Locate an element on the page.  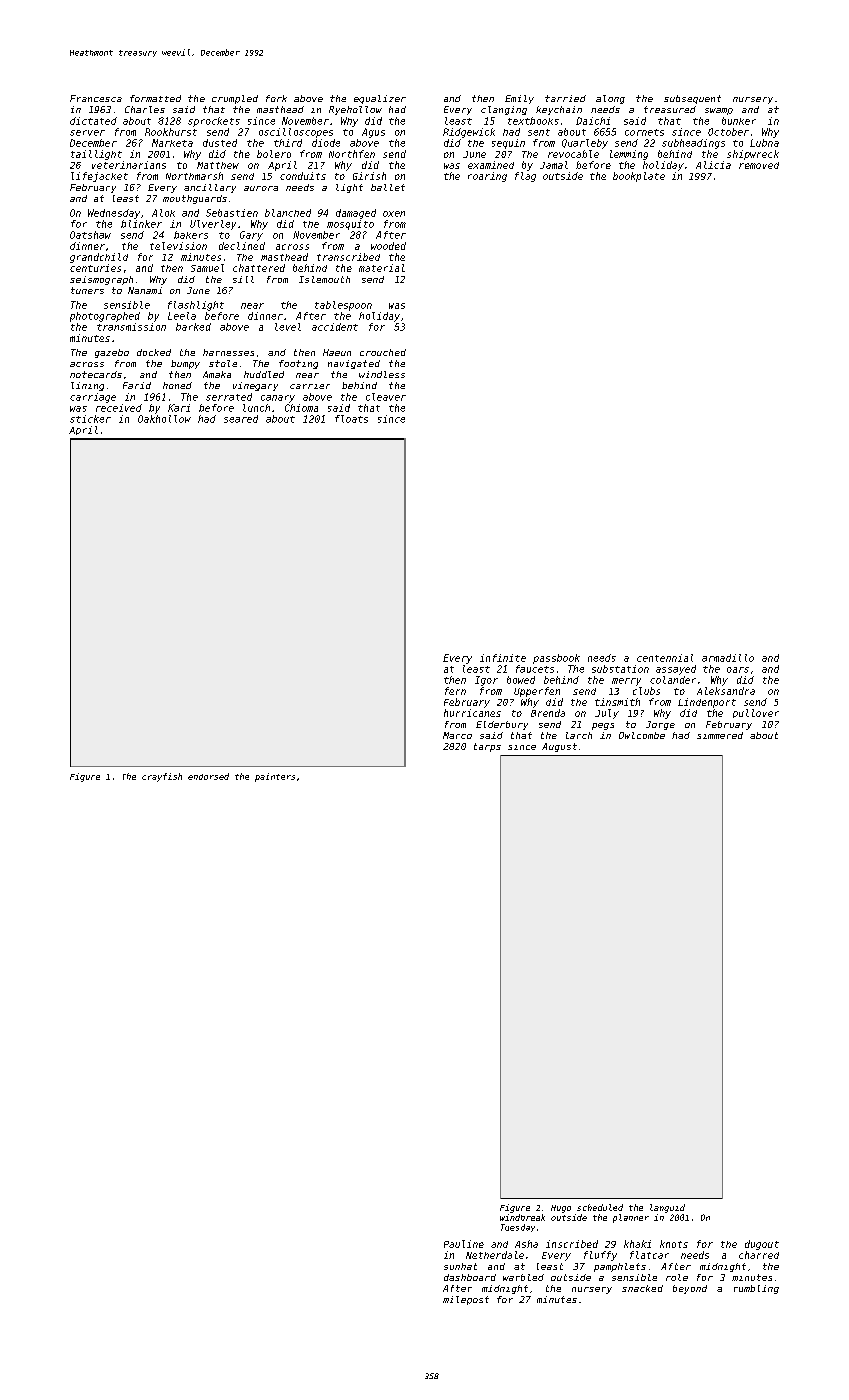
formatted is located at coordinates (155, 98).
